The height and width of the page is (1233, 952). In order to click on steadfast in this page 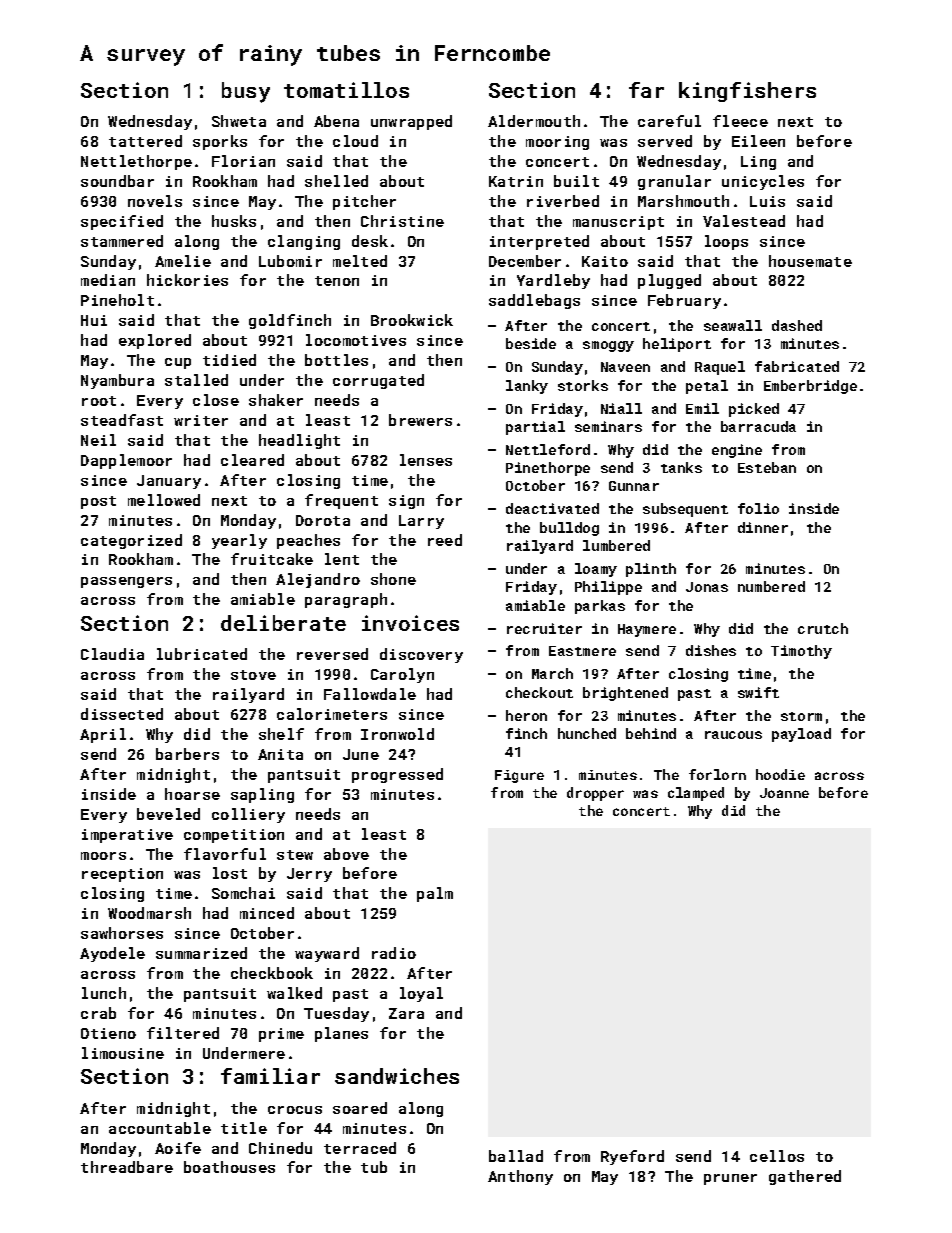, I will do `click(122, 420)`.
